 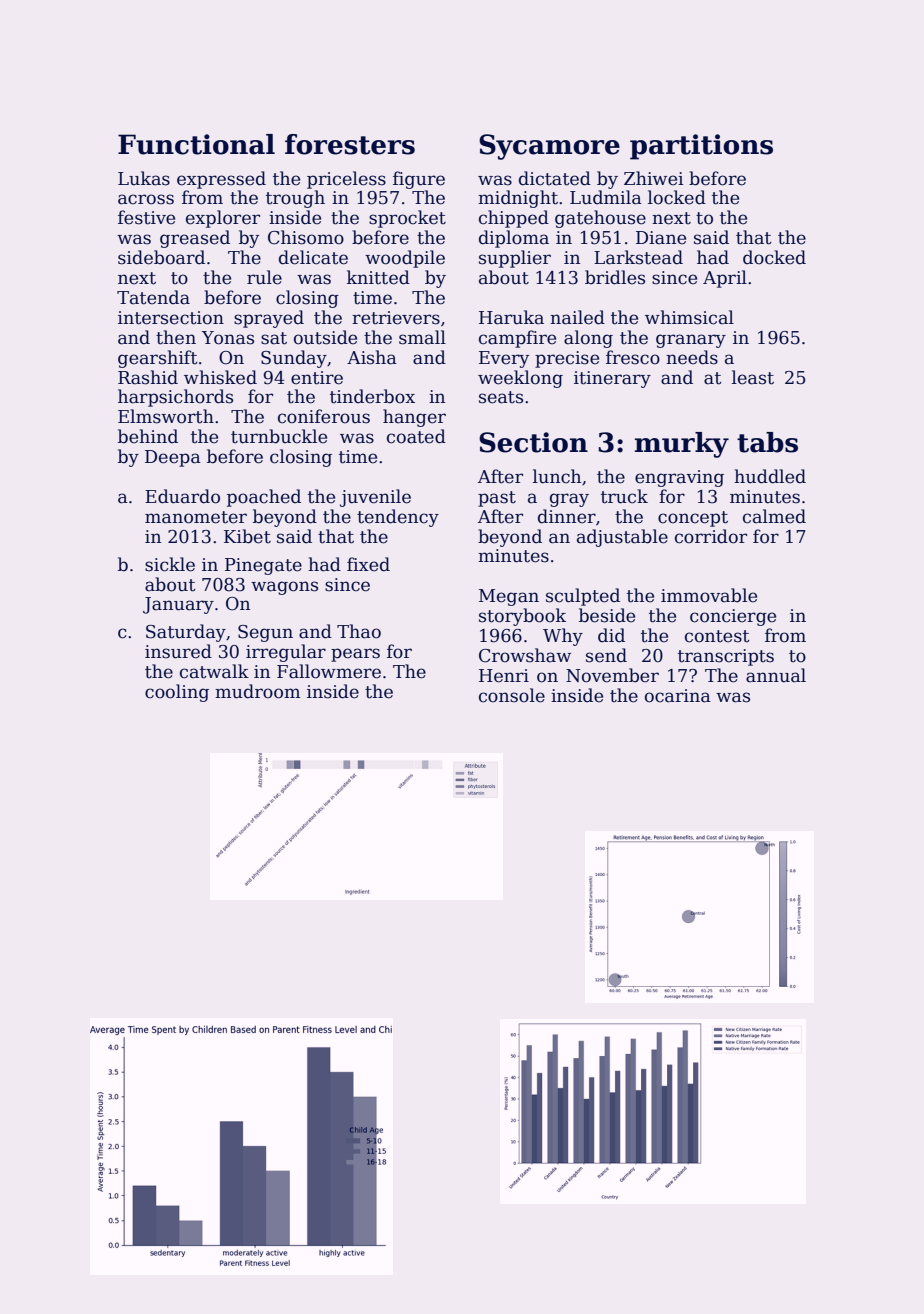 What do you see at coordinates (549, 147) in the screenshot?
I see `Sycamore` at bounding box center [549, 147].
